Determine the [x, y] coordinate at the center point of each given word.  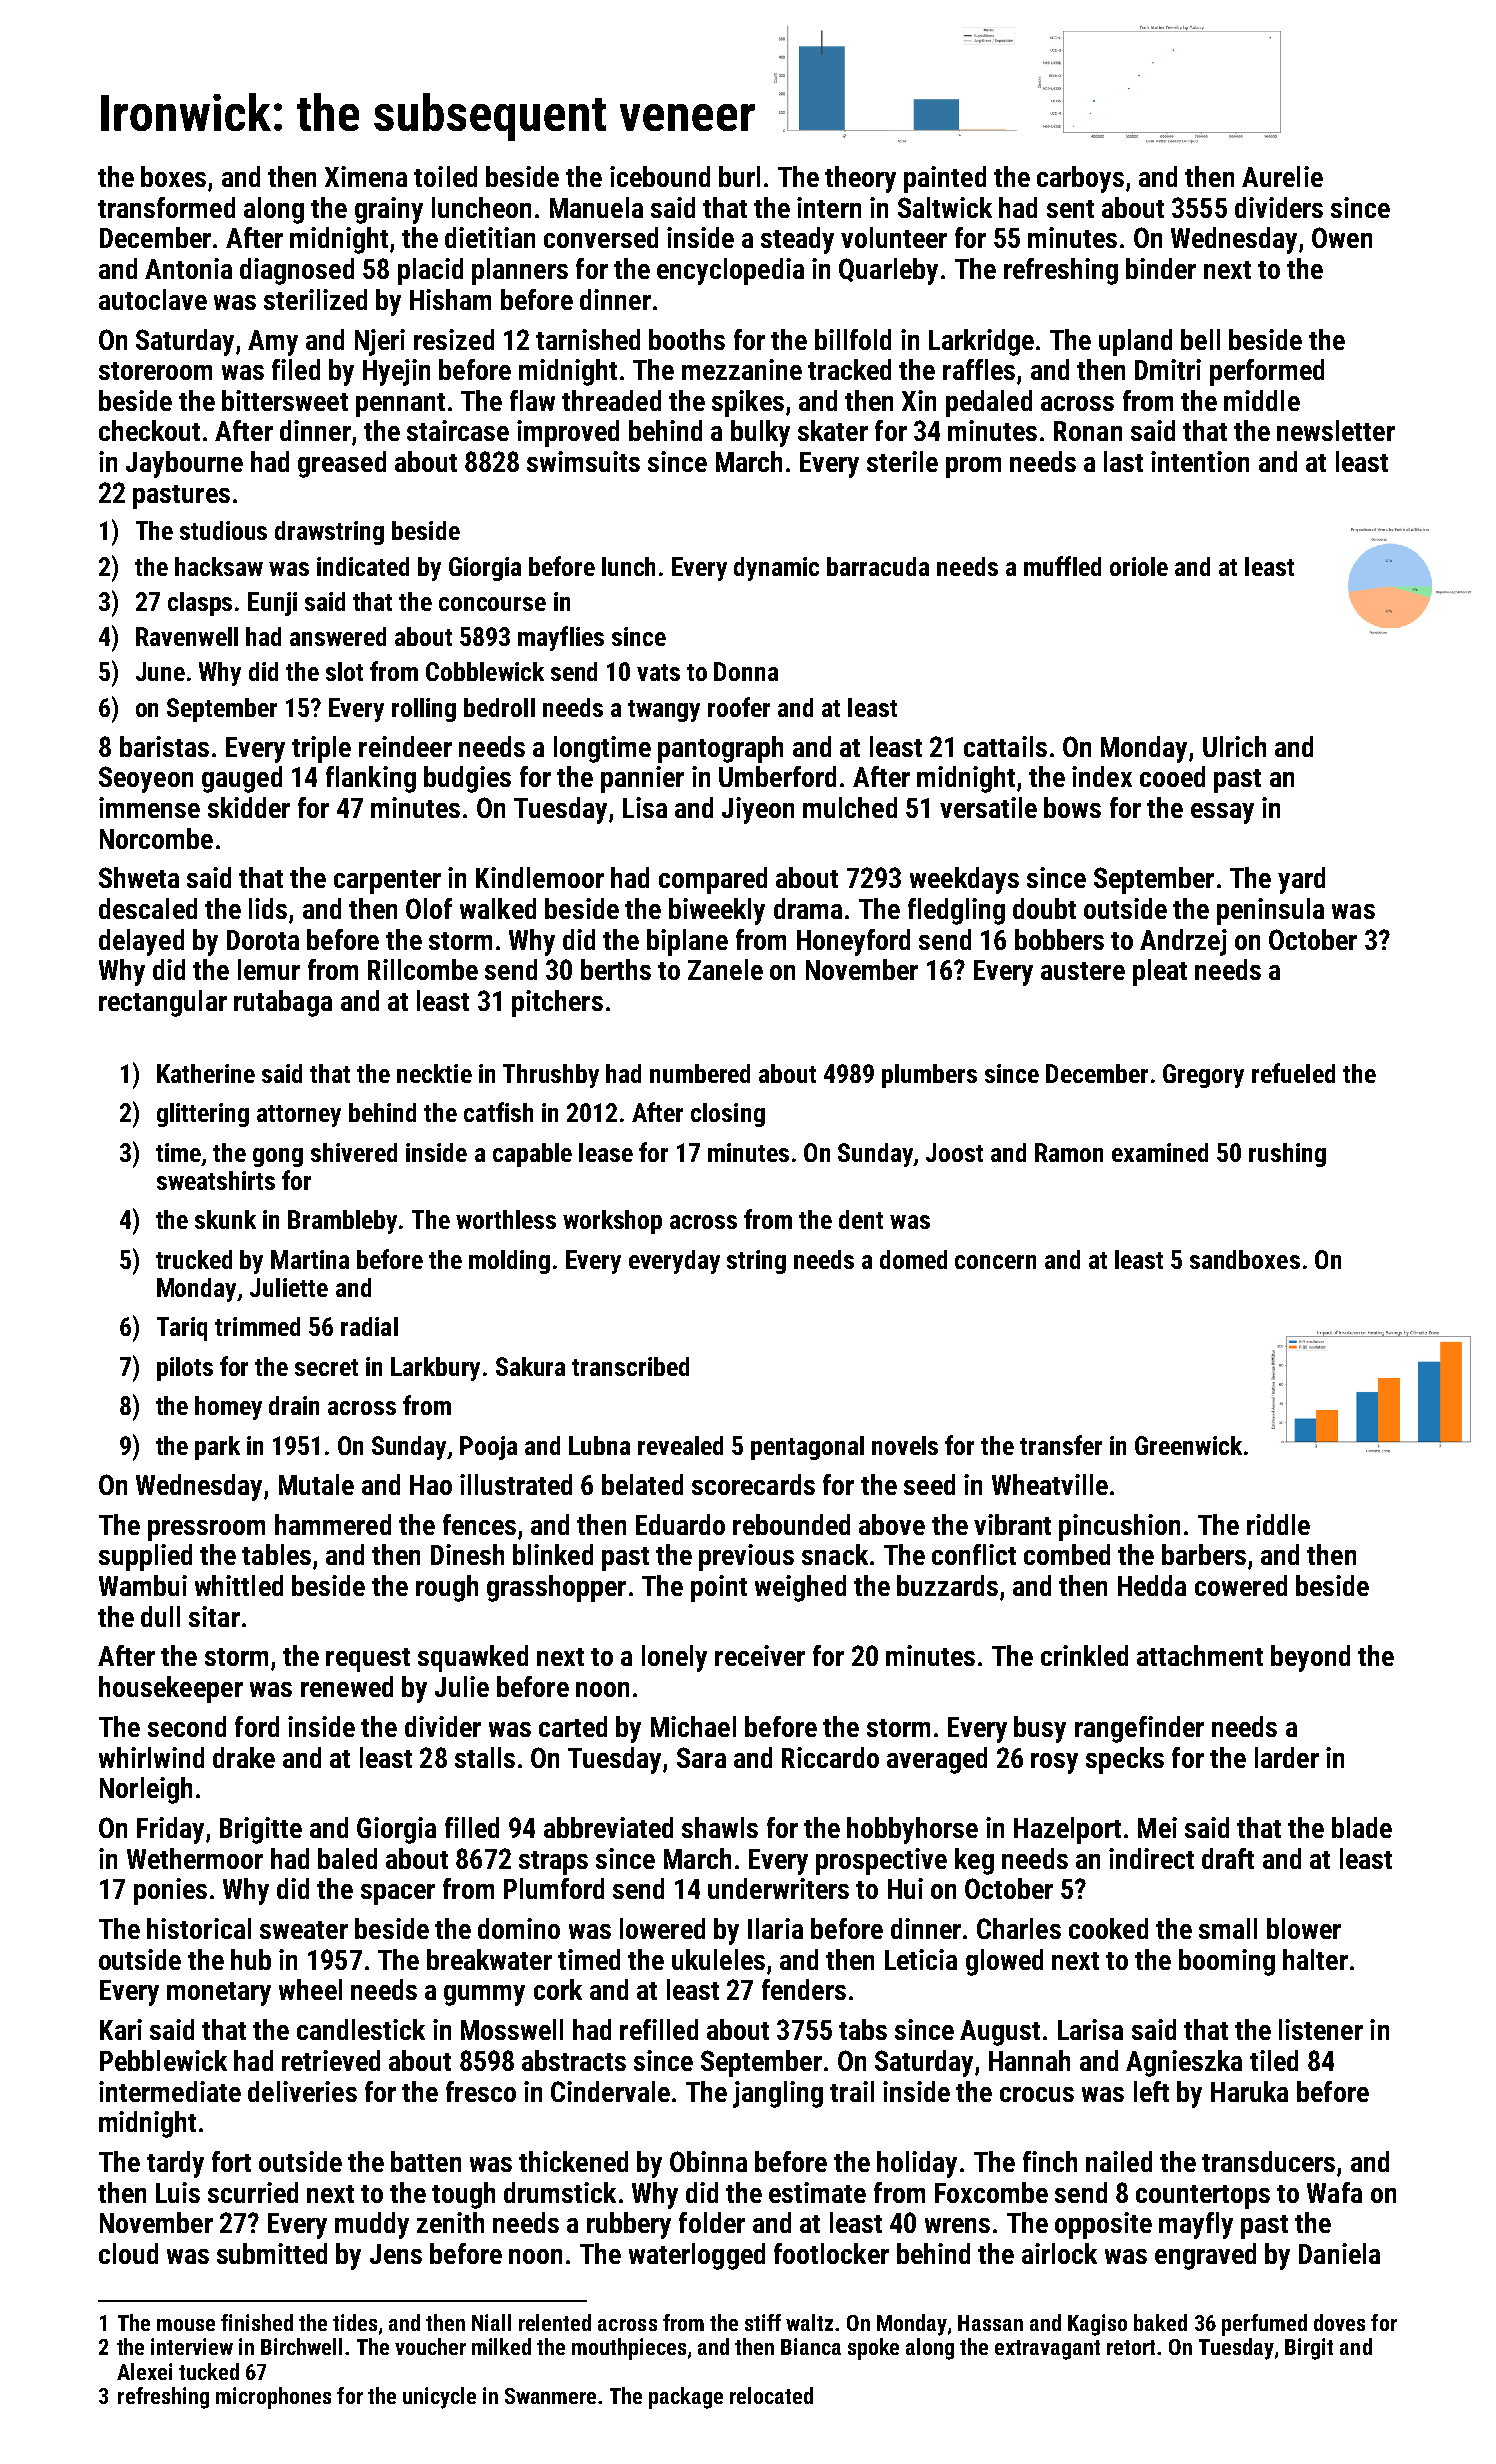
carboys [1080, 179]
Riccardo [830, 1757]
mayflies [561, 638]
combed [1067, 1554]
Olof [429, 908]
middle [1262, 400]
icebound [660, 176]
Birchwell [301, 2346]
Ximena [366, 176]
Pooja [488, 1448]
